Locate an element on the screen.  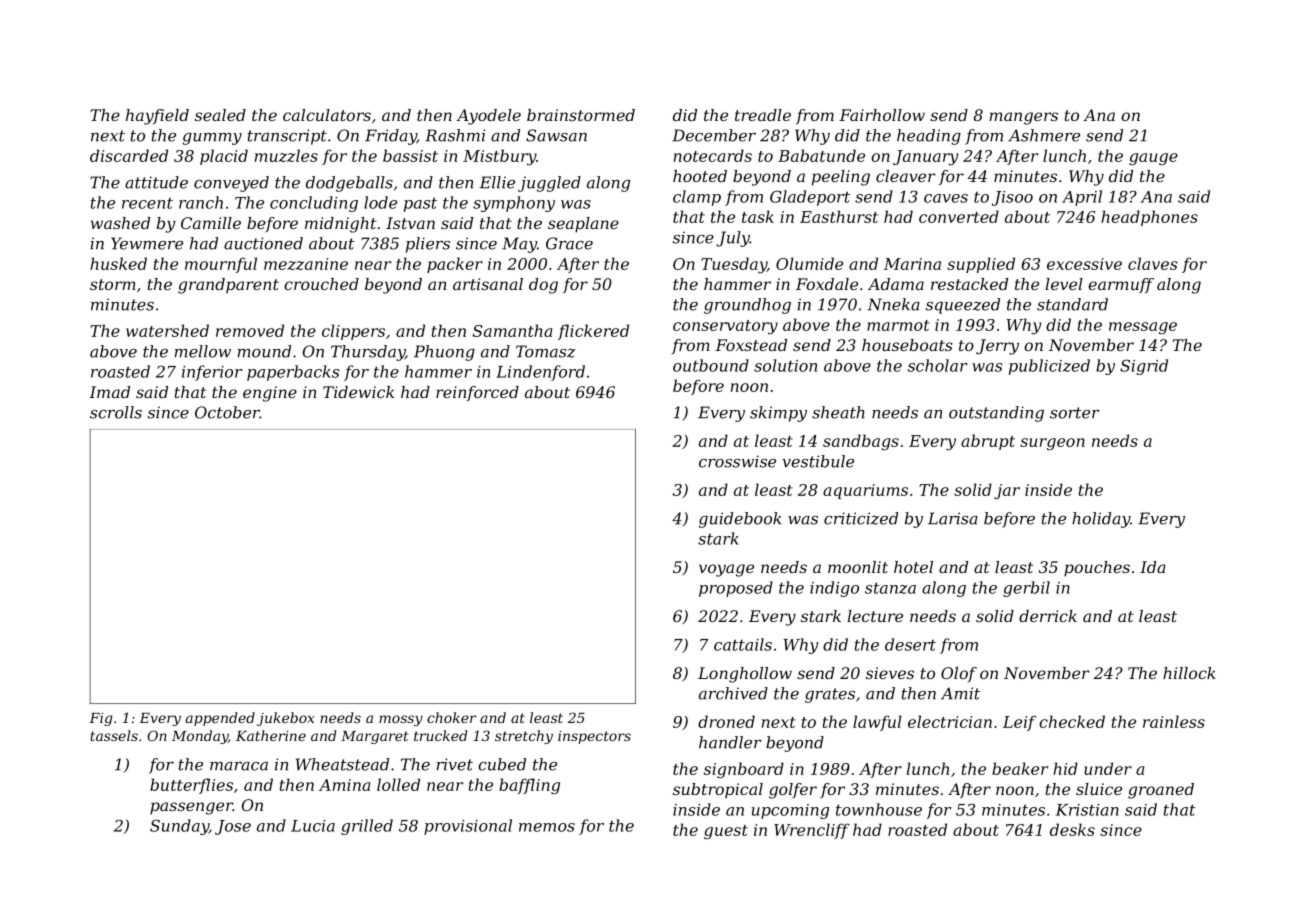
Wrencliff is located at coordinates (812, 831).
